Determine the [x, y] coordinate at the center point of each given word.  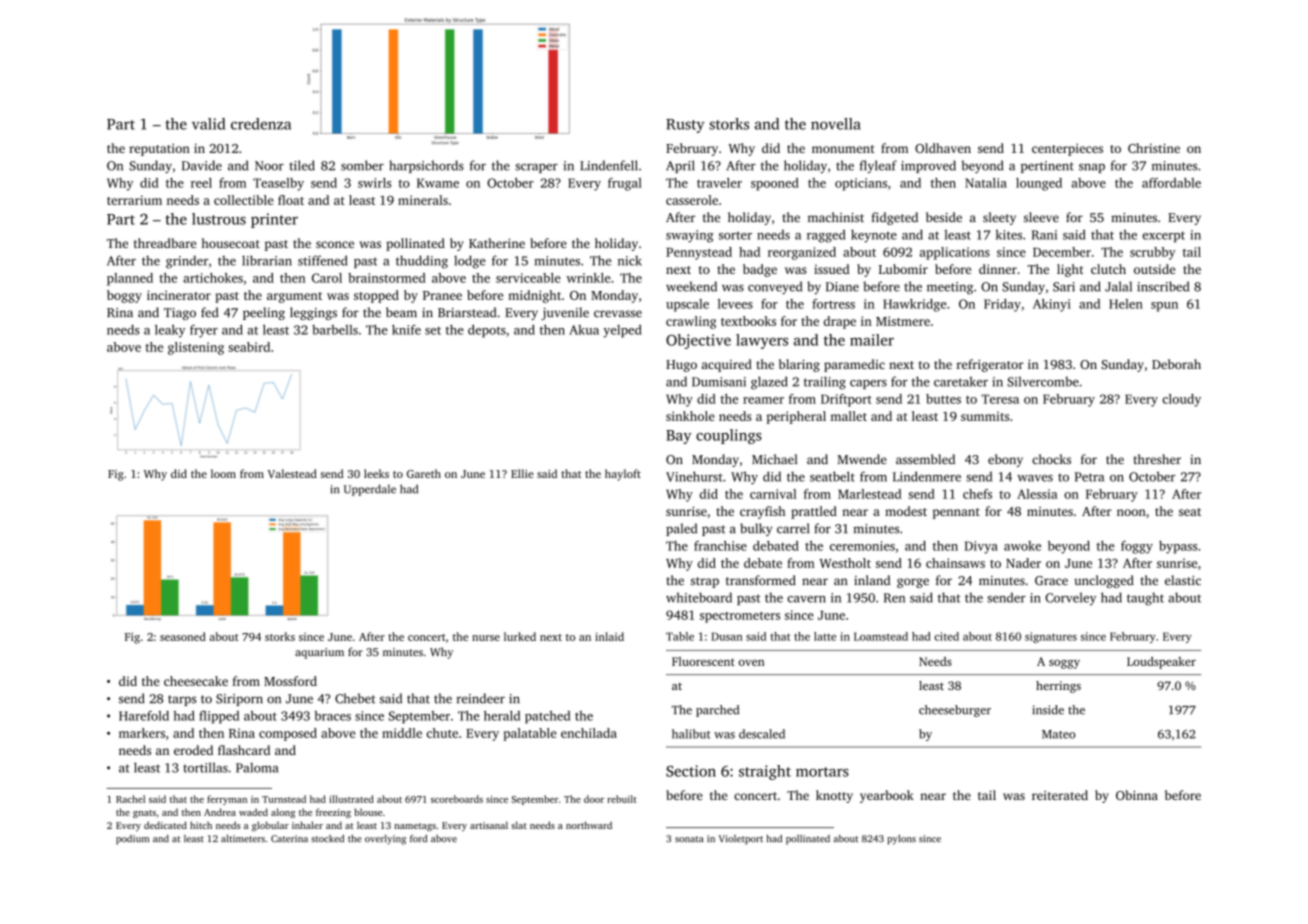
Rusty [685, 126]
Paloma [257, 767]
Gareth [424, 473]
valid [208, 124]
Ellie [522, 473]
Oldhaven [943, 148]
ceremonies [862, 546]
